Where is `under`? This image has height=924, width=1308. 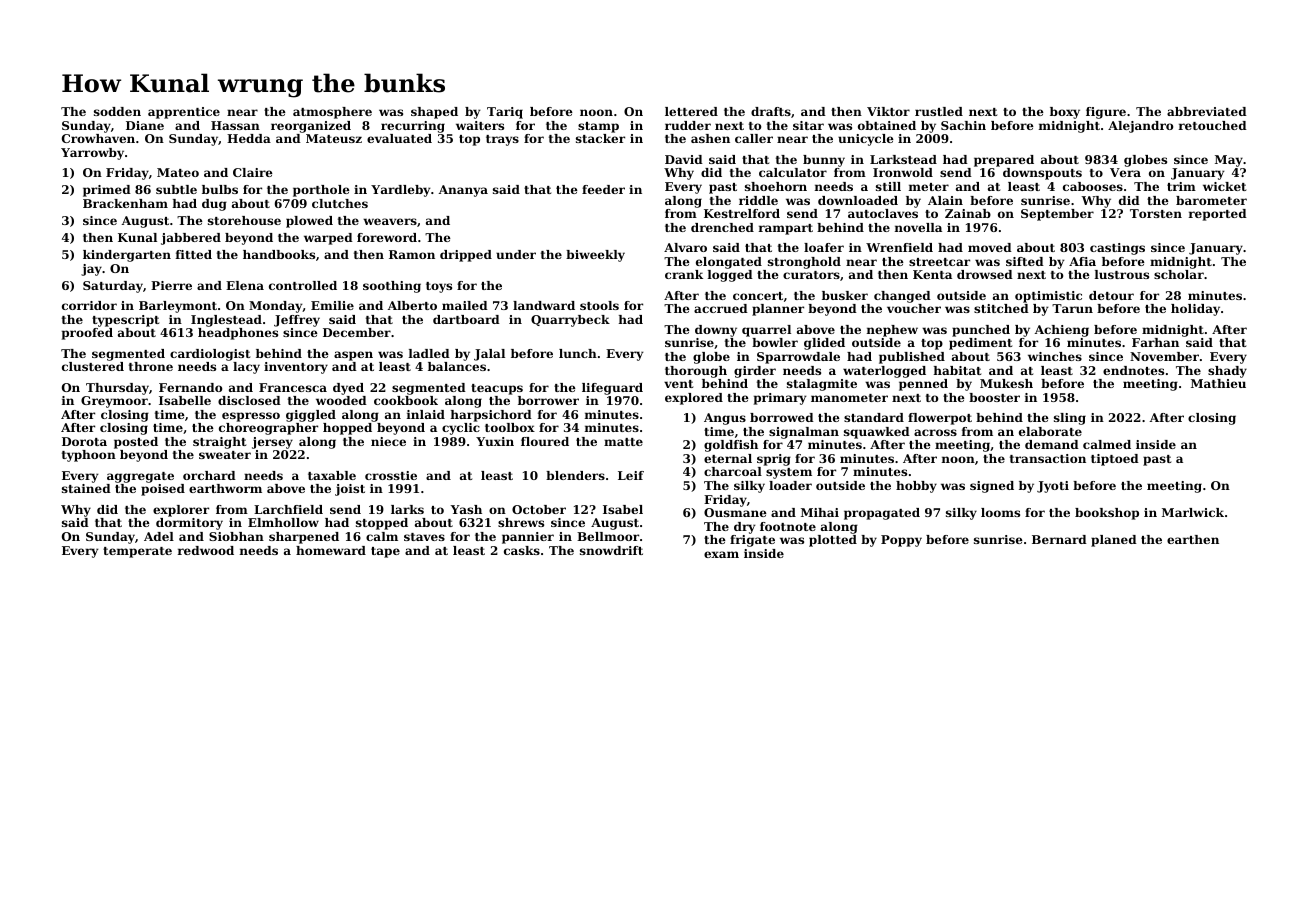
under is located at coordinates (516, 254).
